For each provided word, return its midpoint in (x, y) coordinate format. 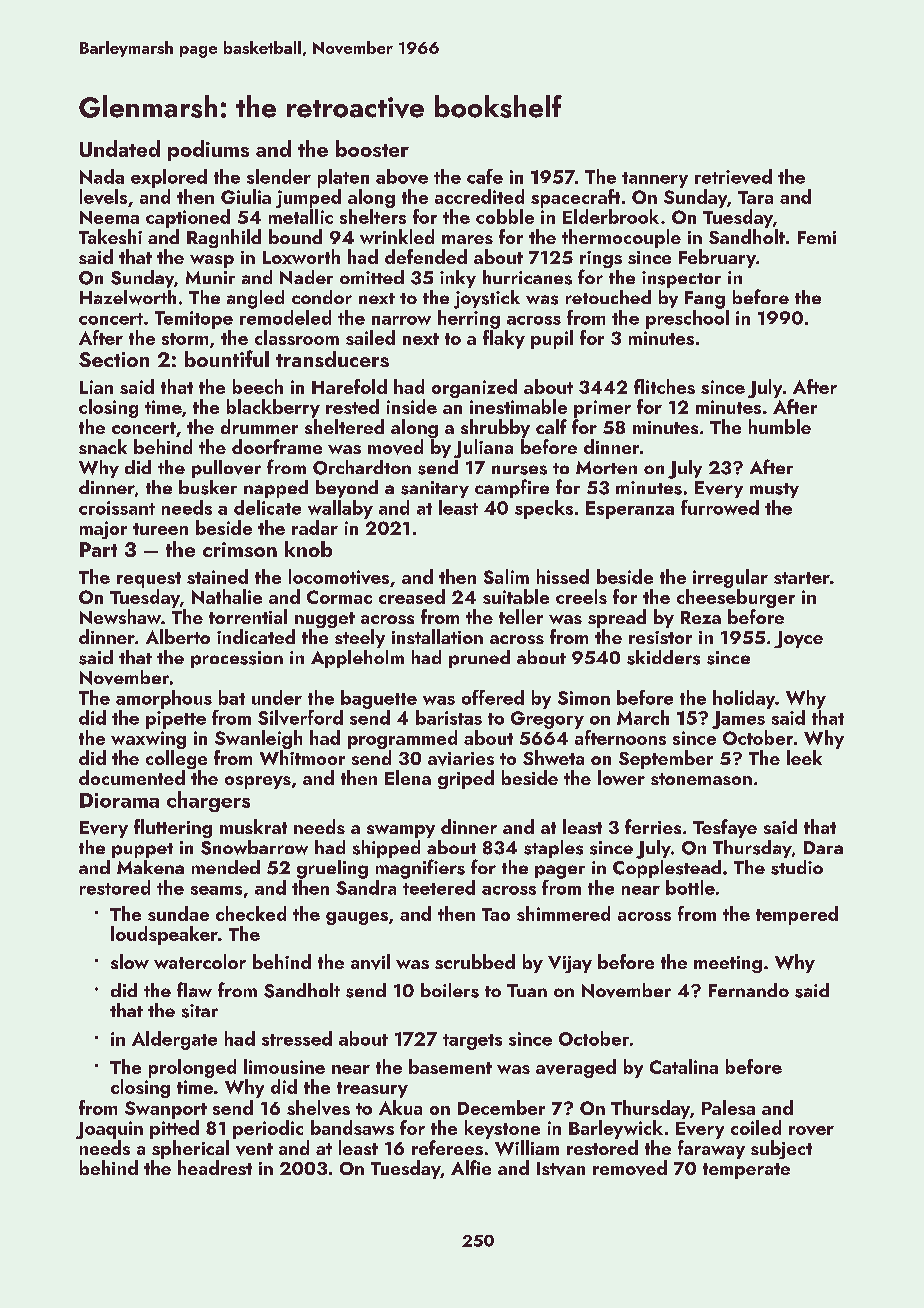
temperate (746, 1171)
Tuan (527, 990)
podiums (208, 150)
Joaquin (109, 1130)
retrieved (733, 176)
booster (372, 148)
